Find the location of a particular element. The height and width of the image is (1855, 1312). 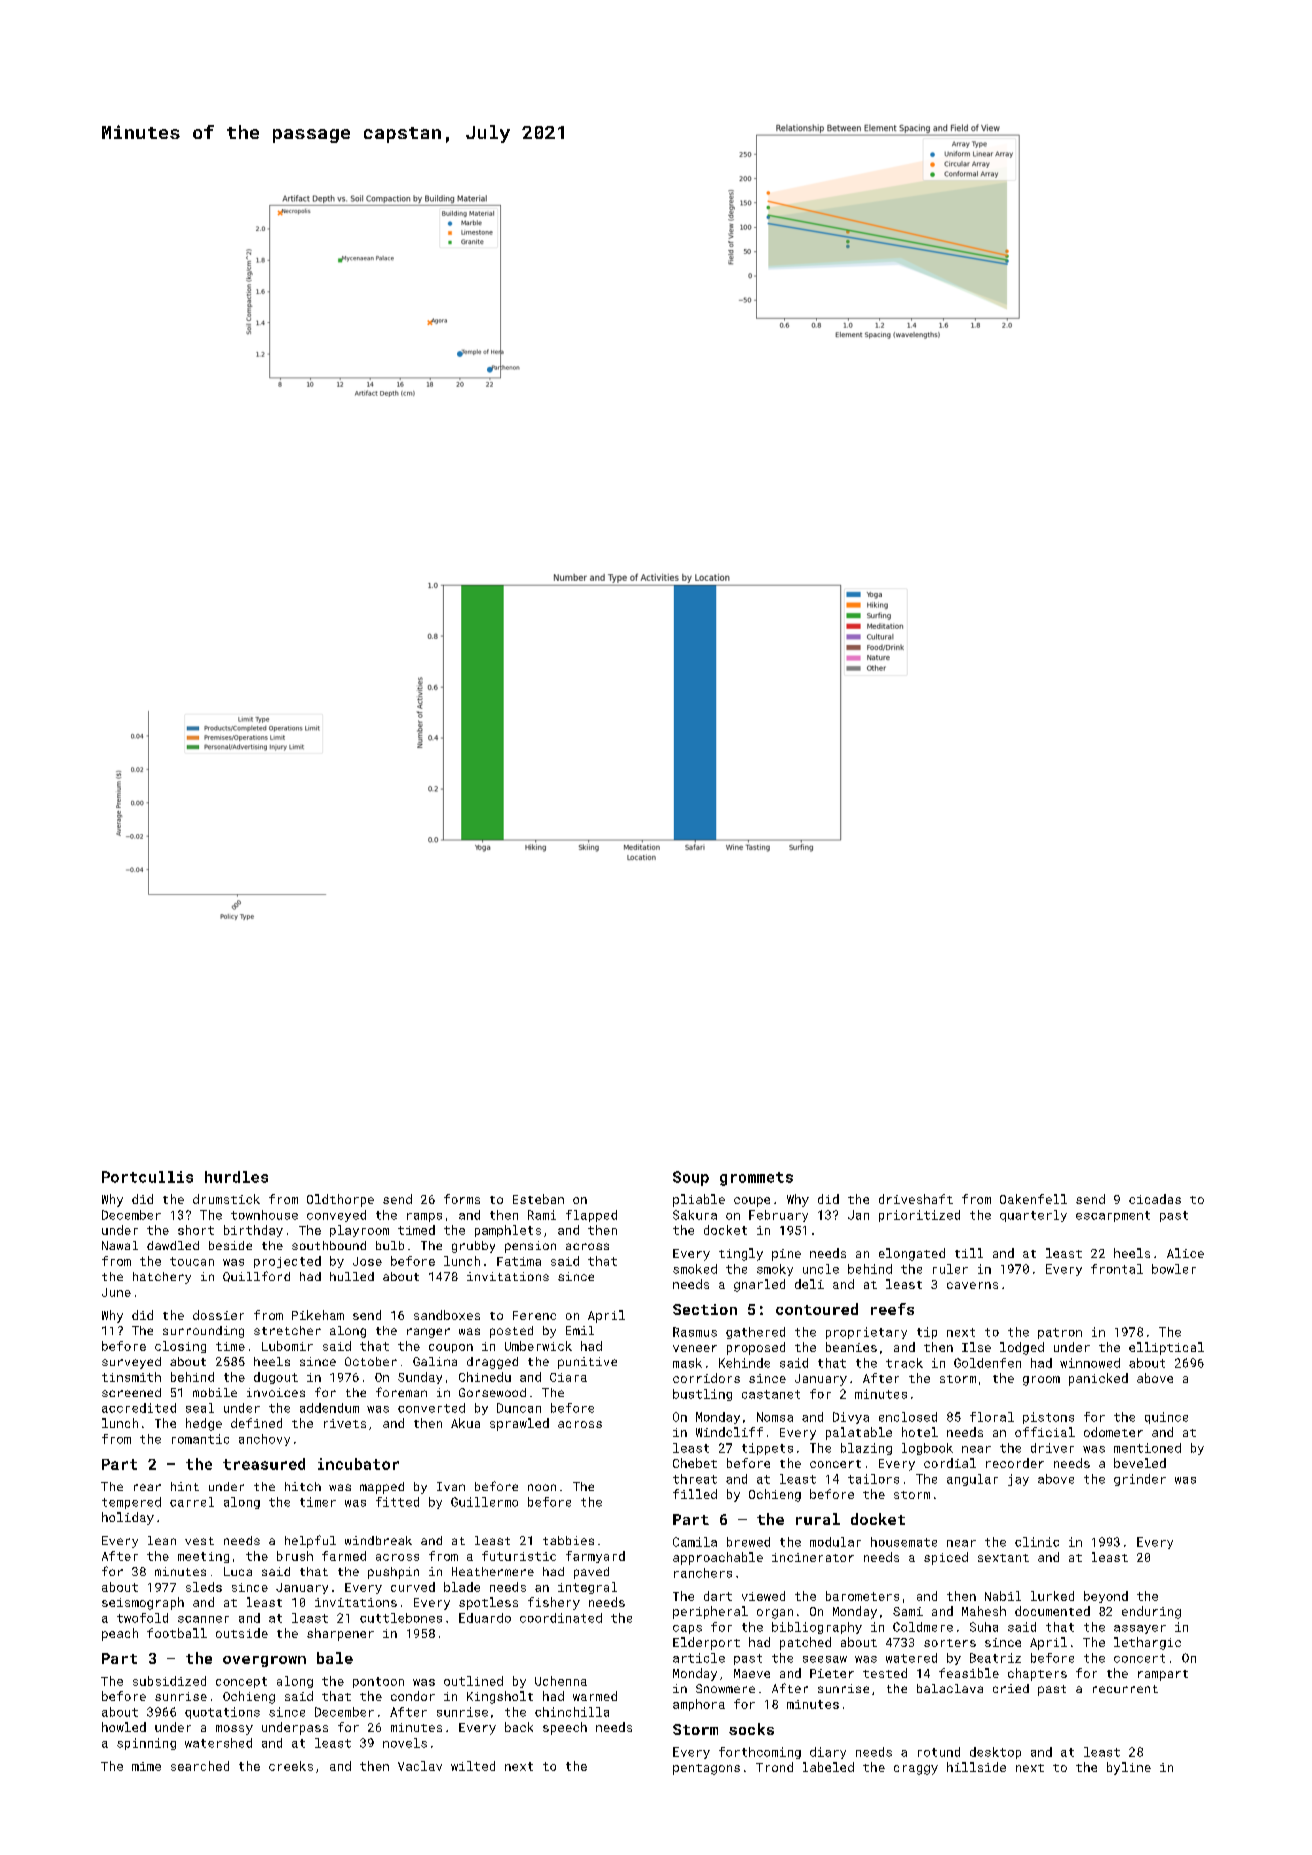

Gorsewood is located at coordinates (492, 1392).
